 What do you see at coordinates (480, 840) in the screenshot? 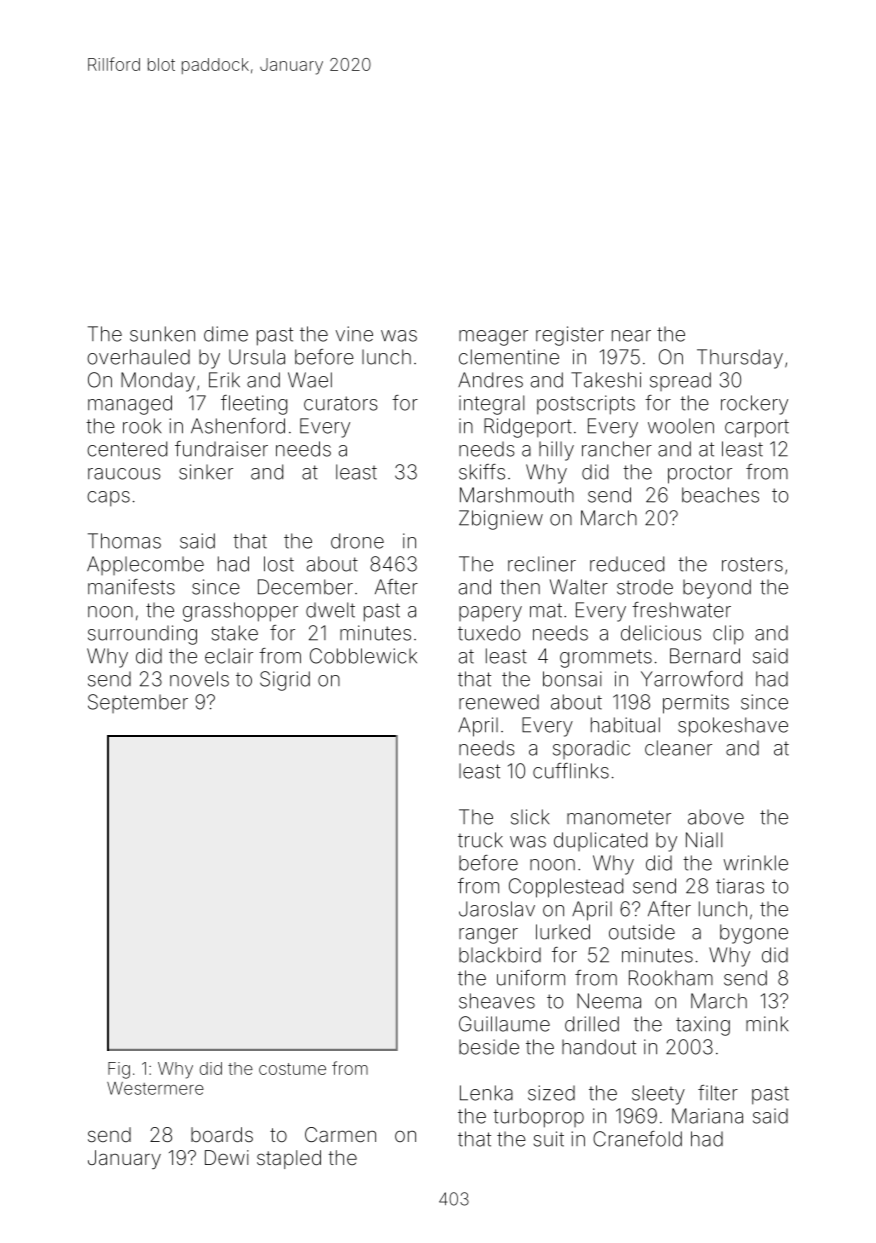
I see `truck` at bounding box center [480, 840].
